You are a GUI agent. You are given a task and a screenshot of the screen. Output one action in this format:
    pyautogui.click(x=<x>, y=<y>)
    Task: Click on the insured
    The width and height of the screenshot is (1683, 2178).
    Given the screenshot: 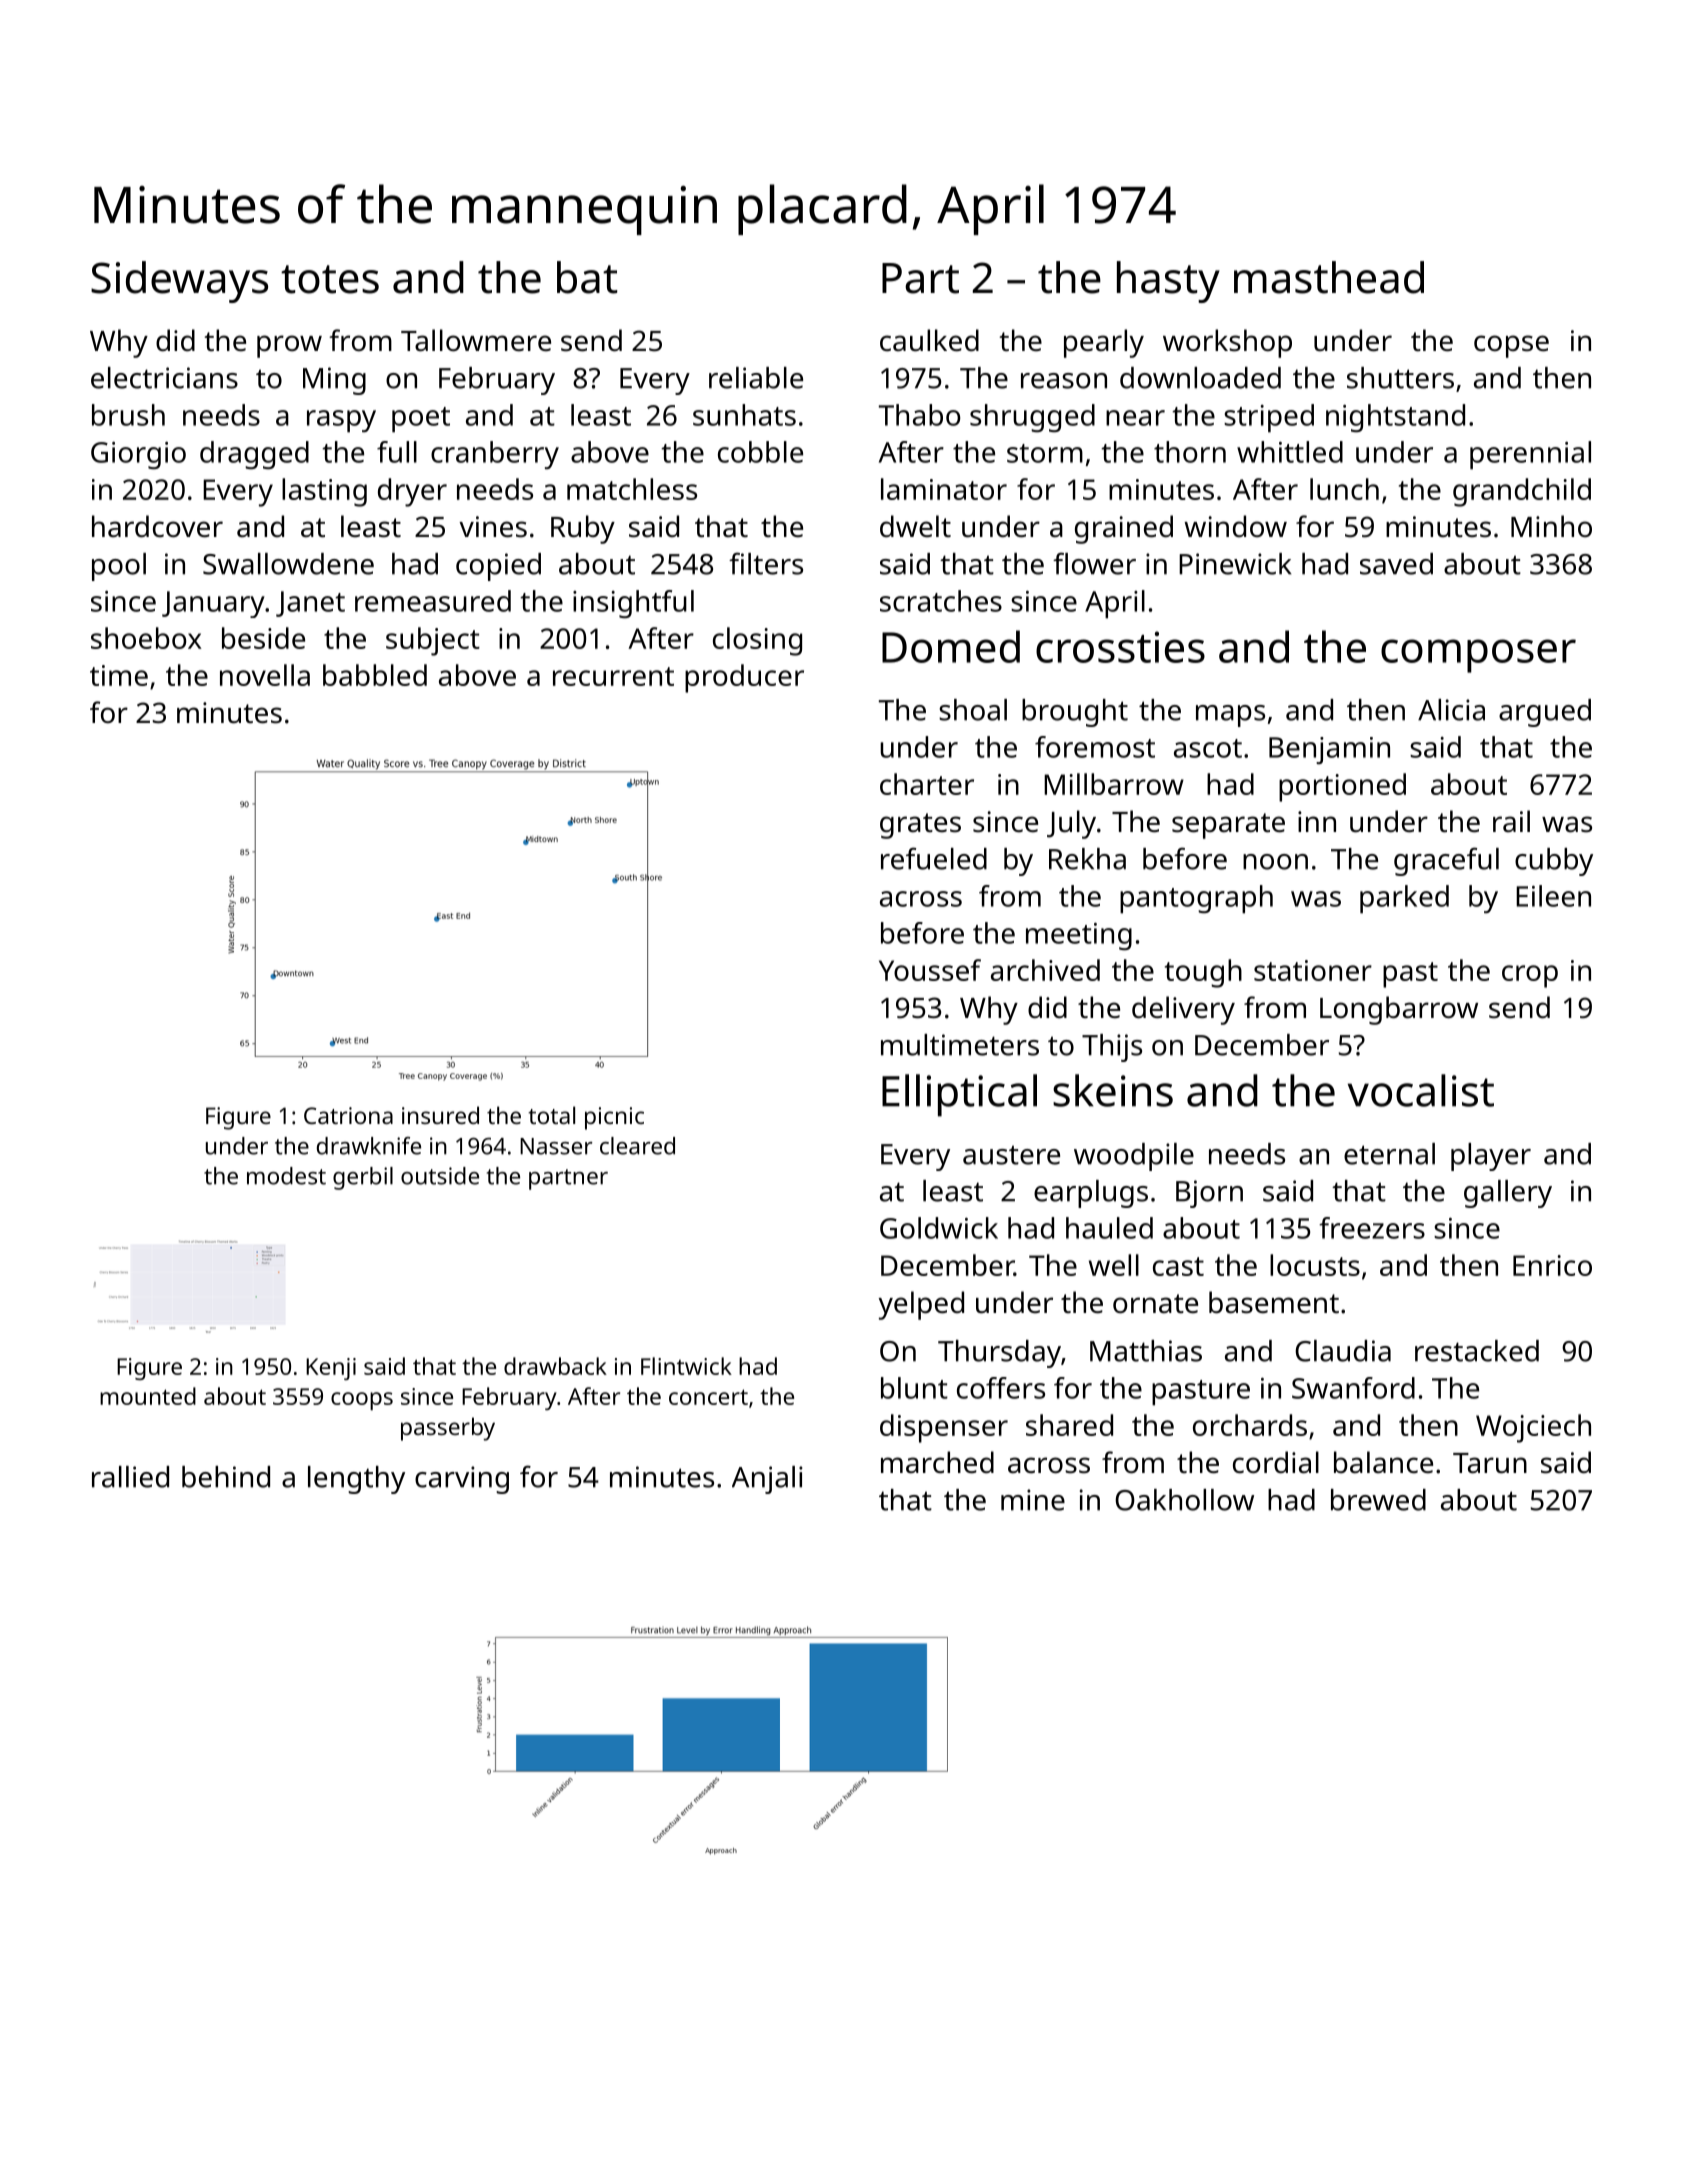 What is the action you would take?
    pyautogui.click(x=440, y=1115)
